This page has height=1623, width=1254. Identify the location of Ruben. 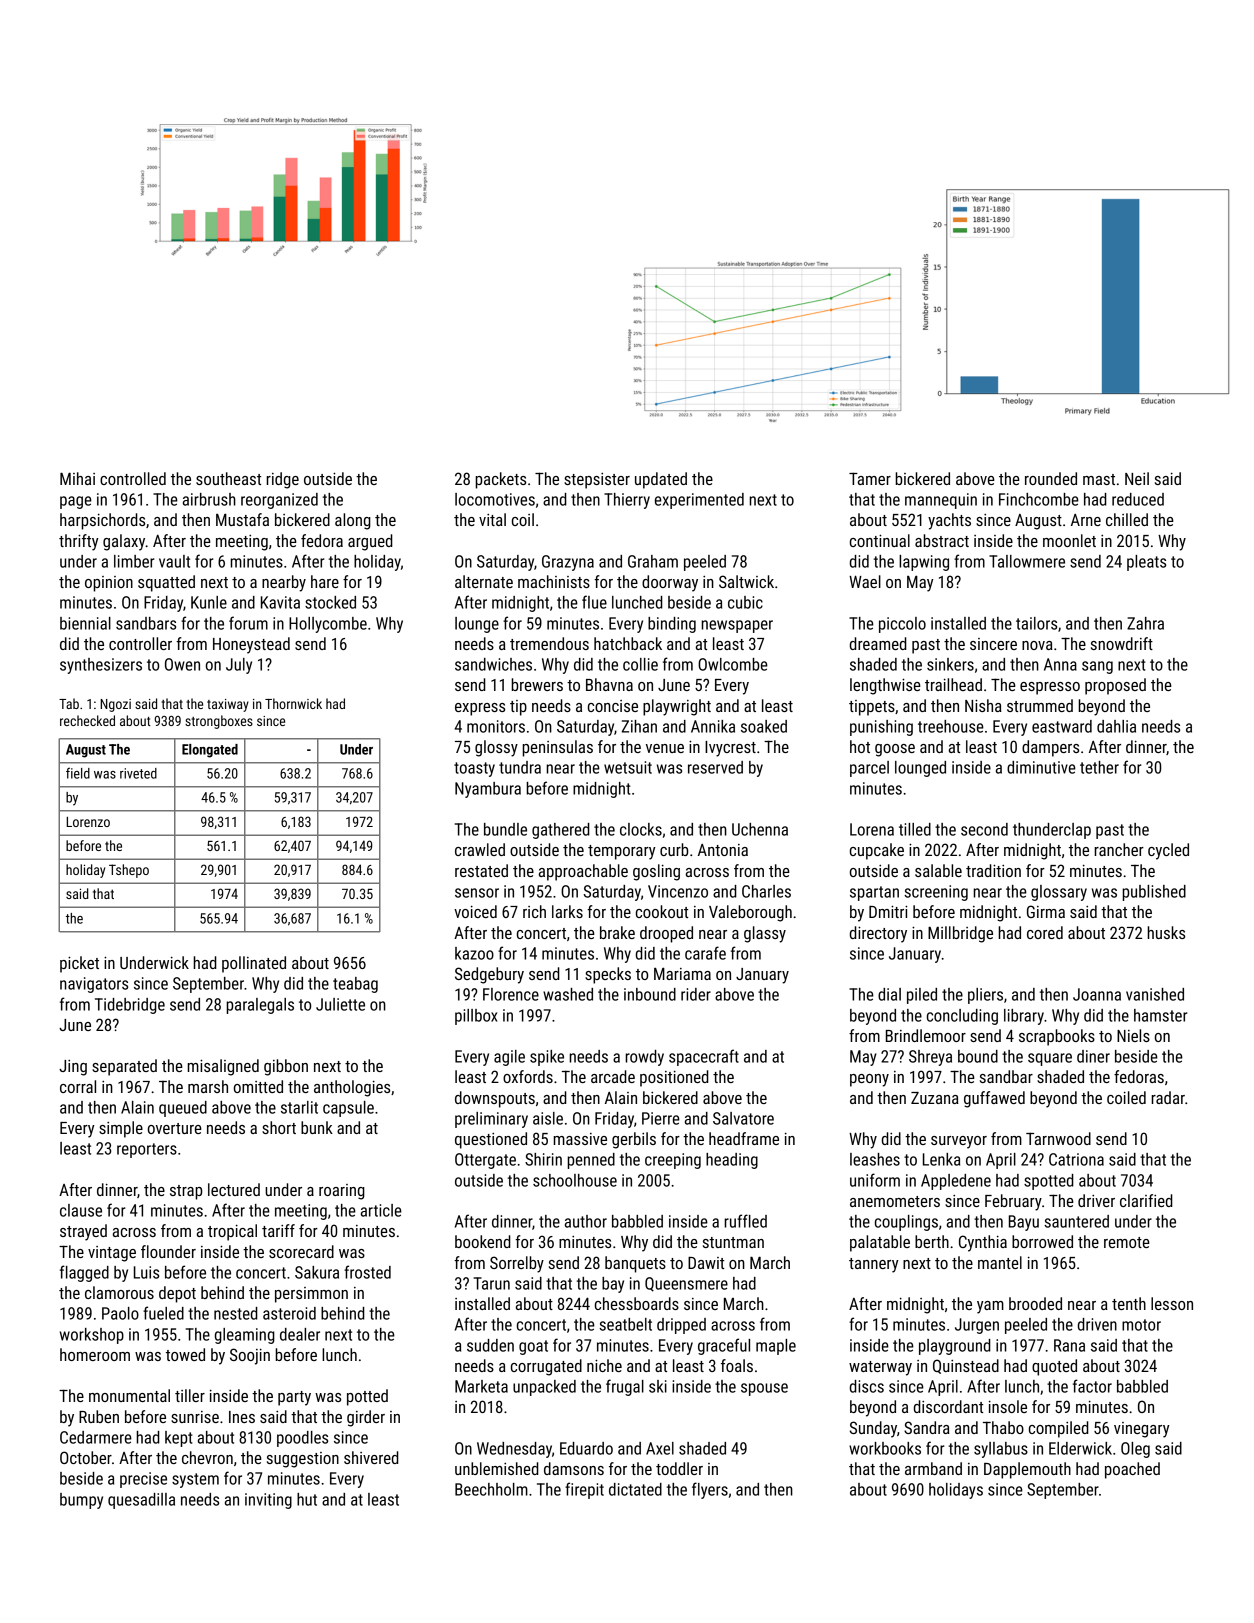
(99, 1416).
